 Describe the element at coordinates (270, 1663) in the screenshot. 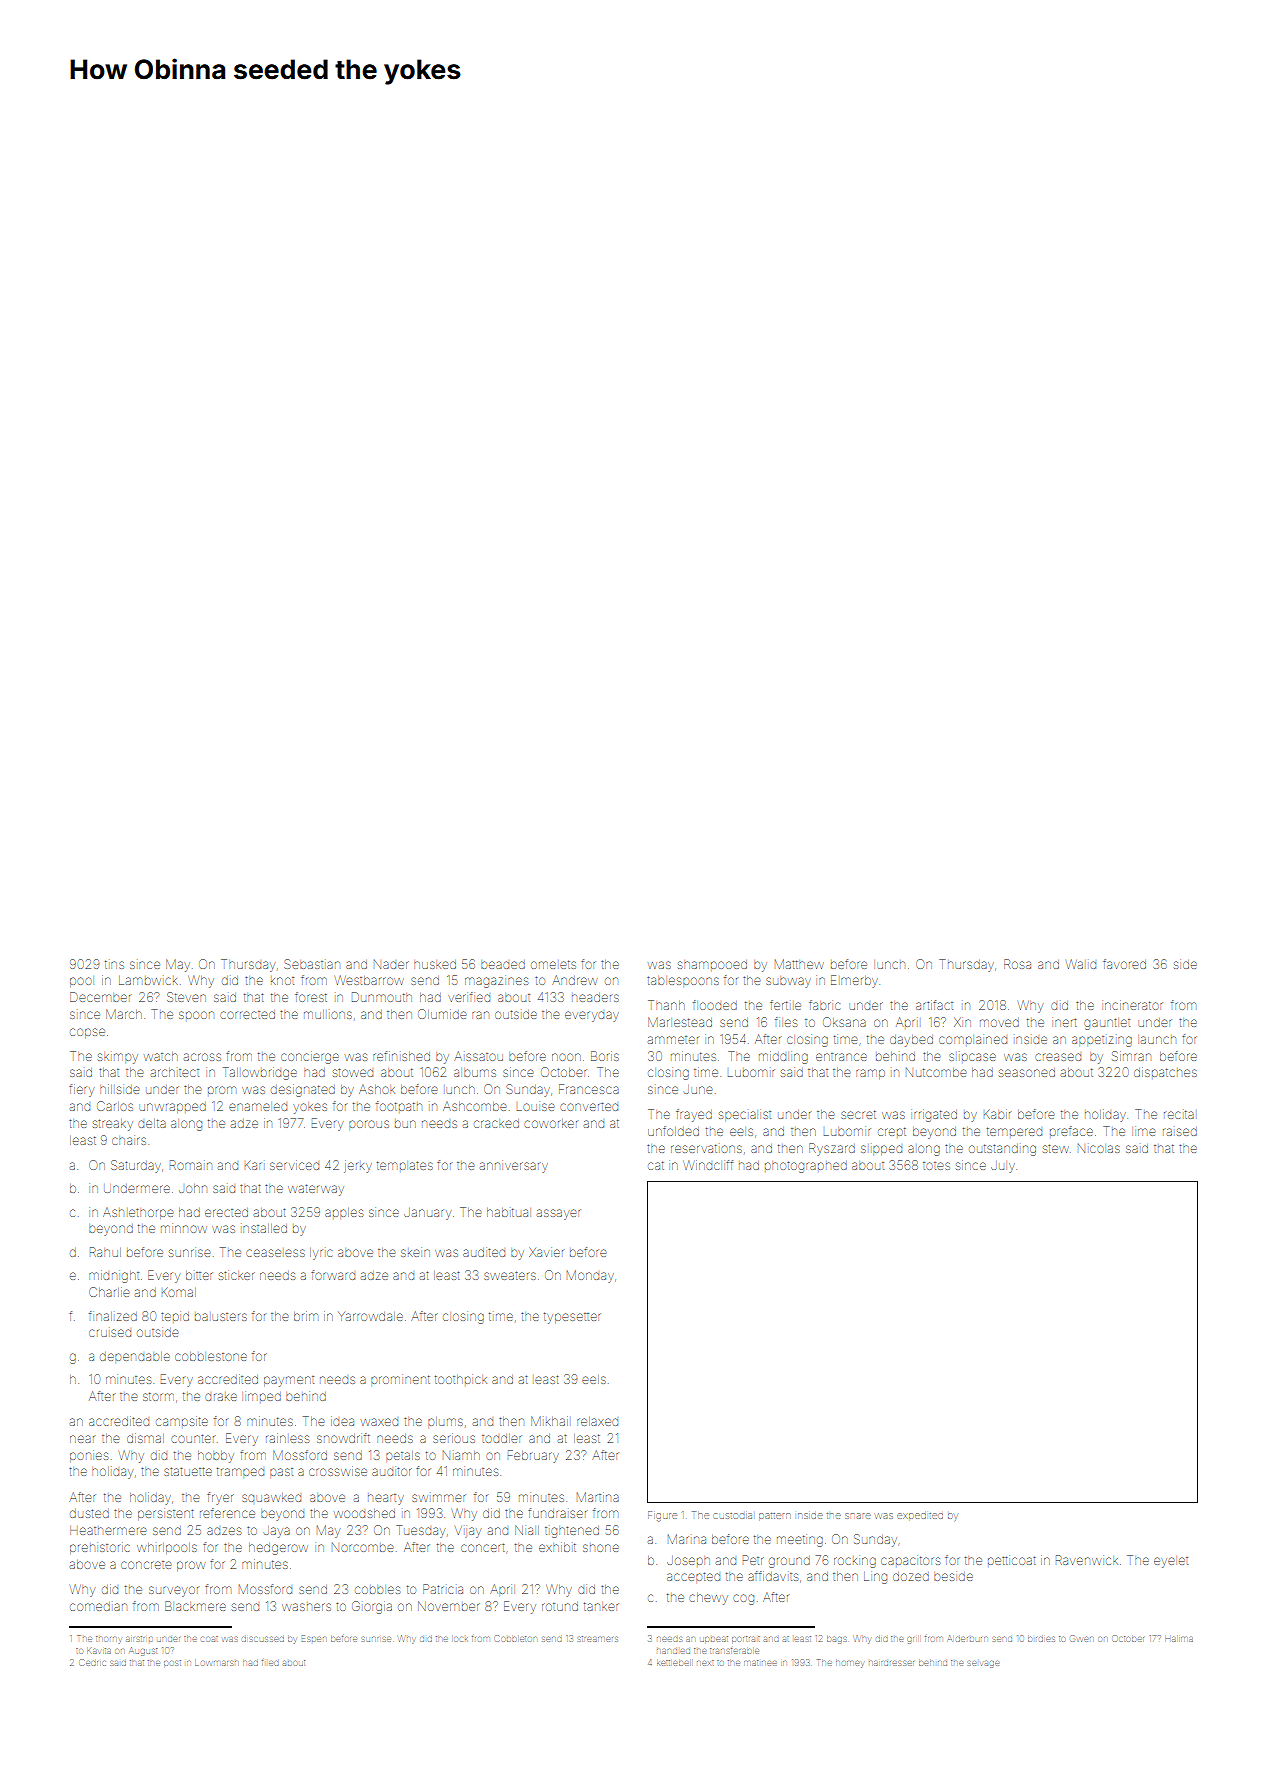

I see `filed` at that location.
